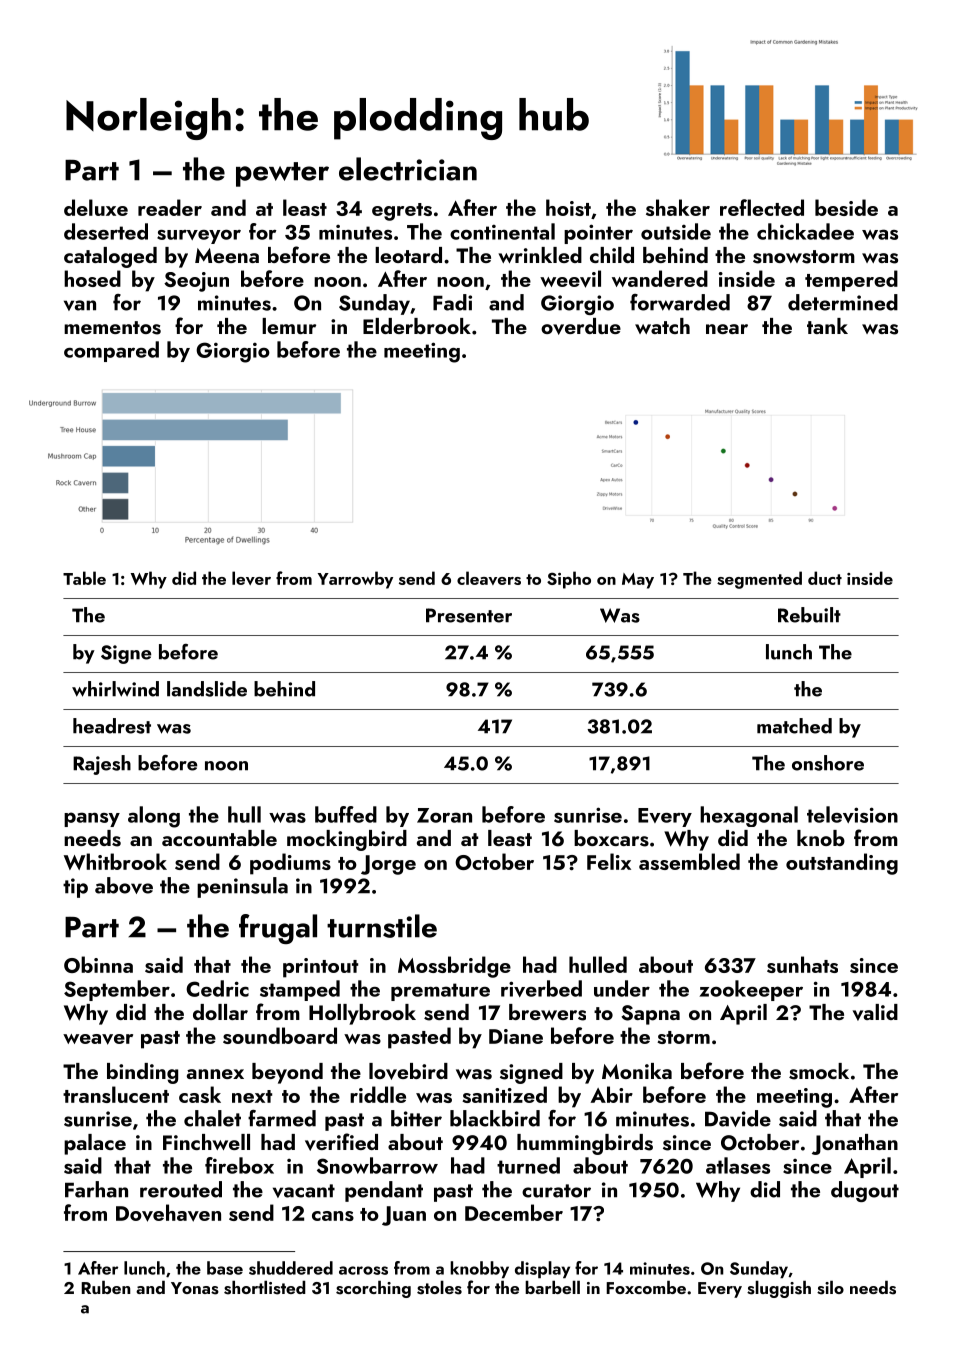  Describe the element at coordinates (738, 1165) in the screenshot. I see `atlases` at that location.
